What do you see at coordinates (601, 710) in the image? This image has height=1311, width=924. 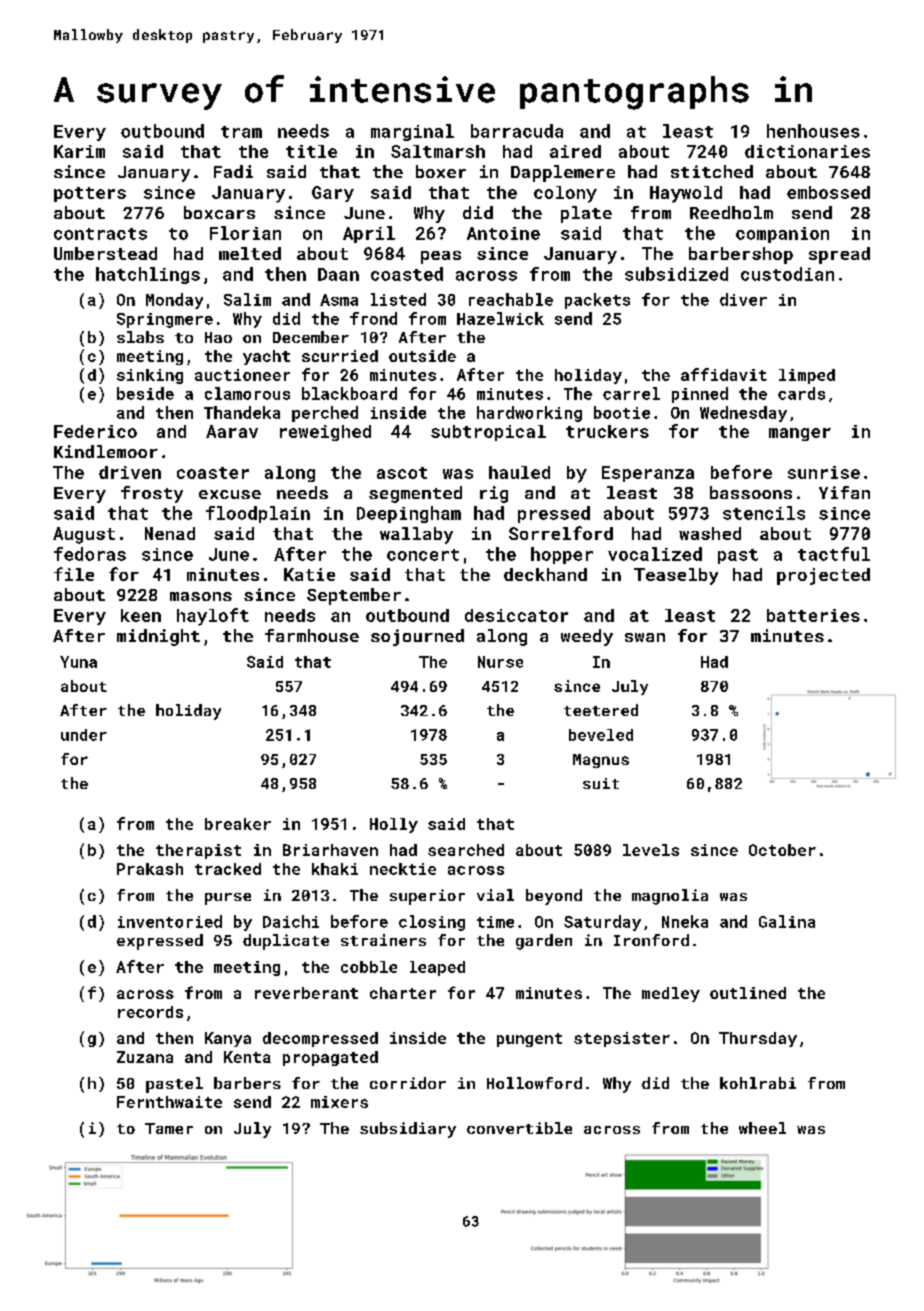 I see `teetered` at bounding box center [601, 710].
